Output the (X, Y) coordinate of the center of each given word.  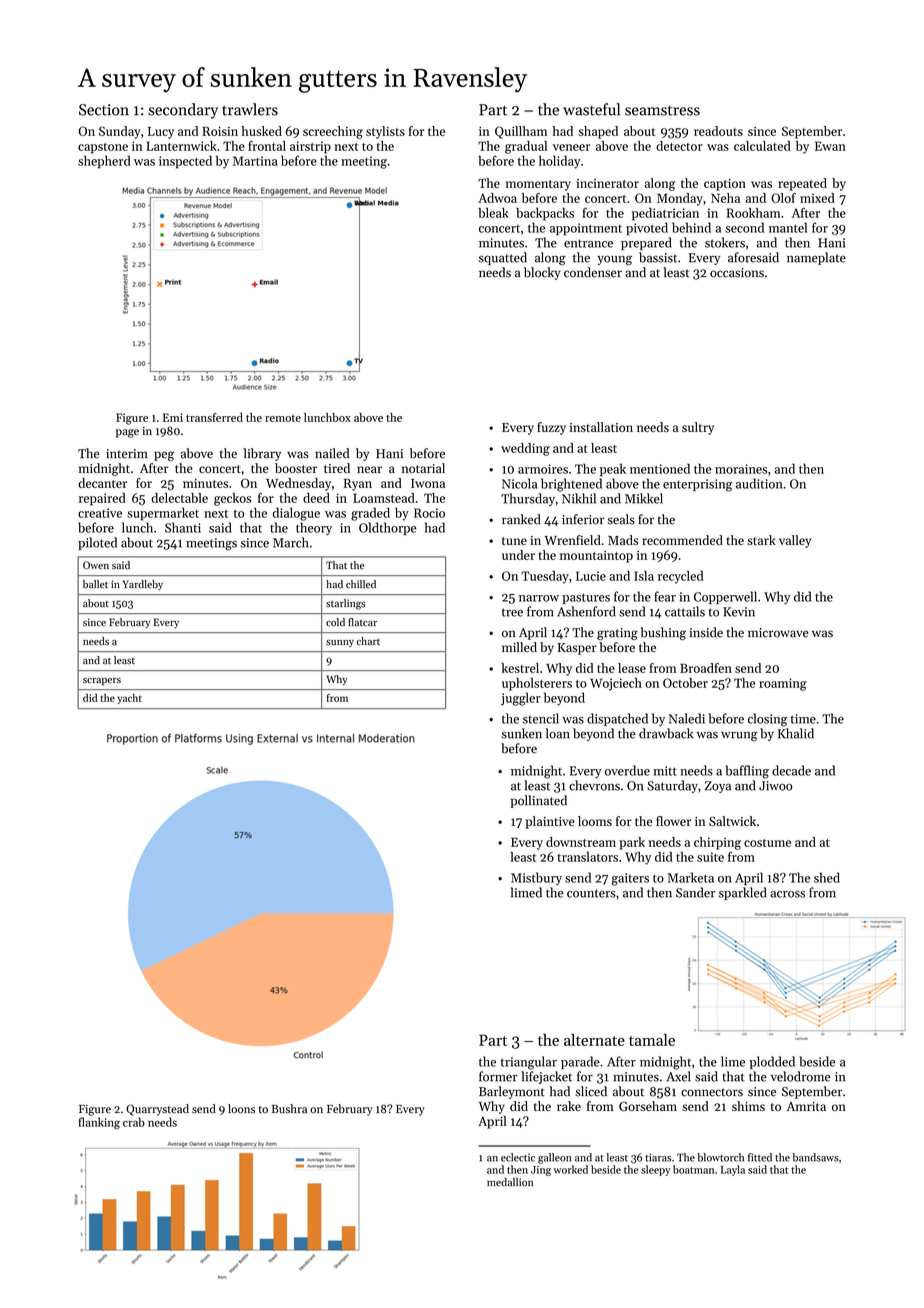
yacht (129, 699)
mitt (665, 771)
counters (591, 893)
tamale (652, 1040)
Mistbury (536, 878)
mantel (788, 227)
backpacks (545, 214)
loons (241, 1109)
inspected (185, 162)
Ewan (830, 146)
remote (283, 418)
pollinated (539, 801)
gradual (526, 147)
